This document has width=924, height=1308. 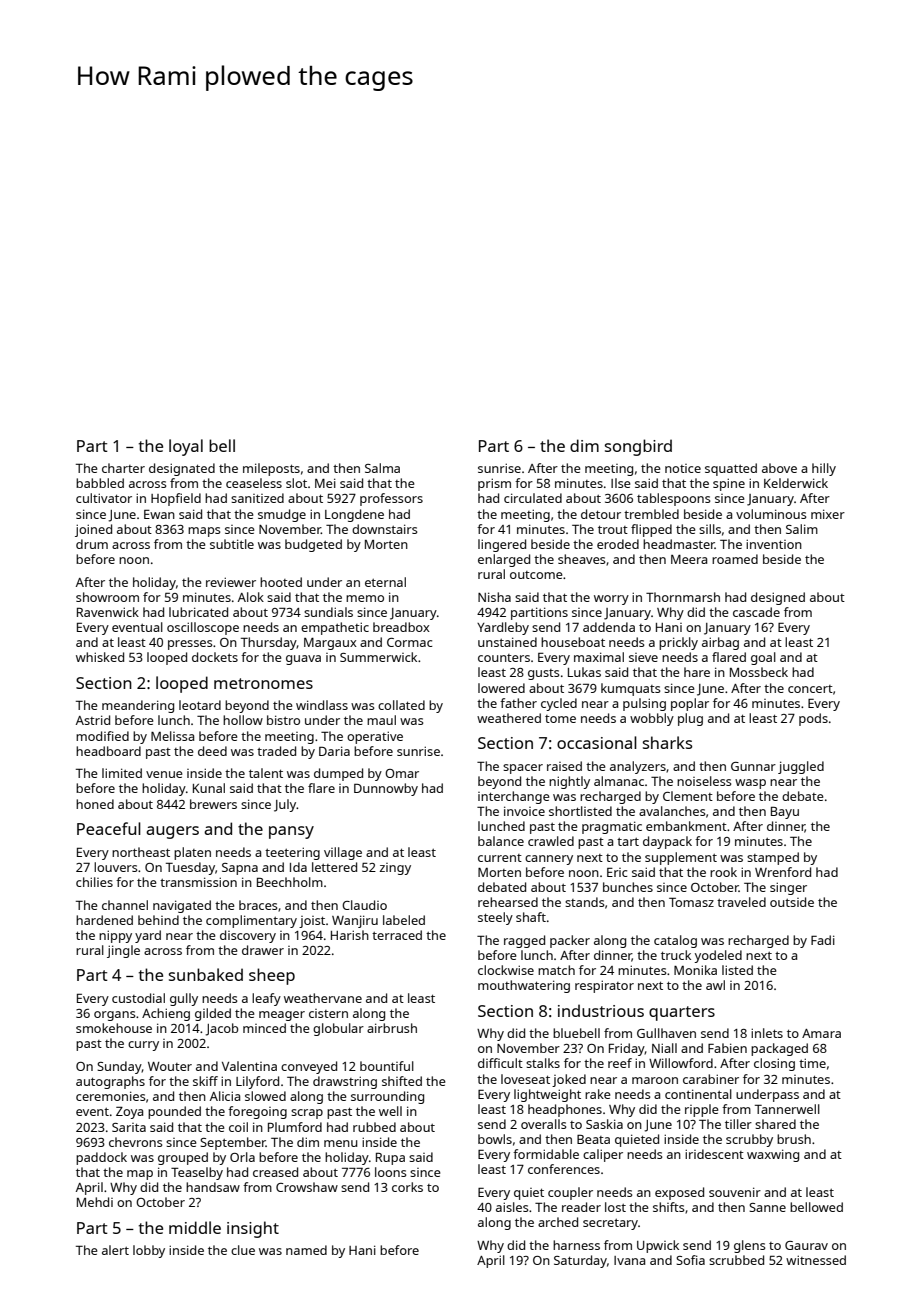 I want to click on whisked, so click(x=100, y=657).
